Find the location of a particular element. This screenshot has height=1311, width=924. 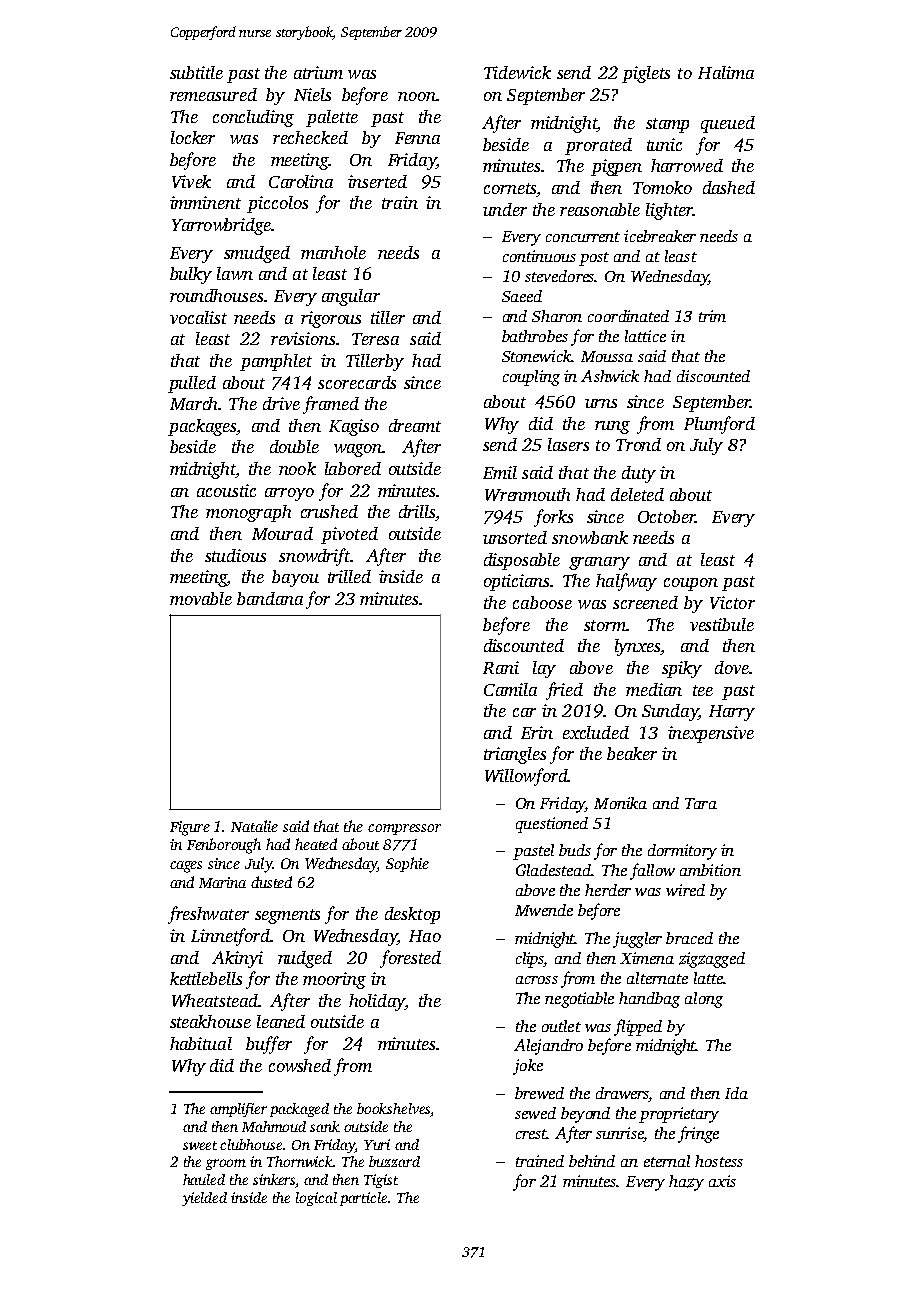

clips is located at coordinates (530, 960).
